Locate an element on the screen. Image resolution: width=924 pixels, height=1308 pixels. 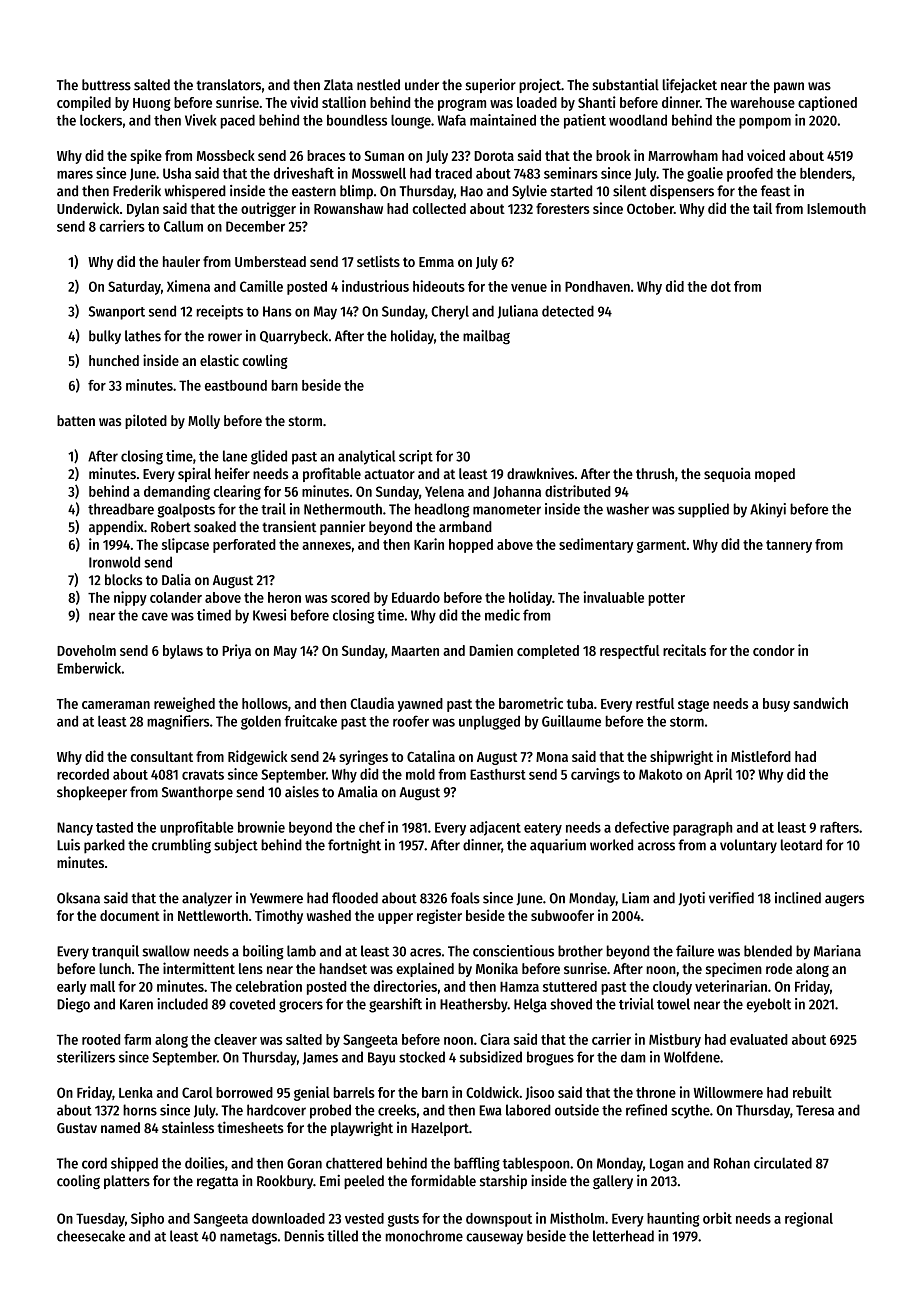
venue is located at coordinates (529, 288).
